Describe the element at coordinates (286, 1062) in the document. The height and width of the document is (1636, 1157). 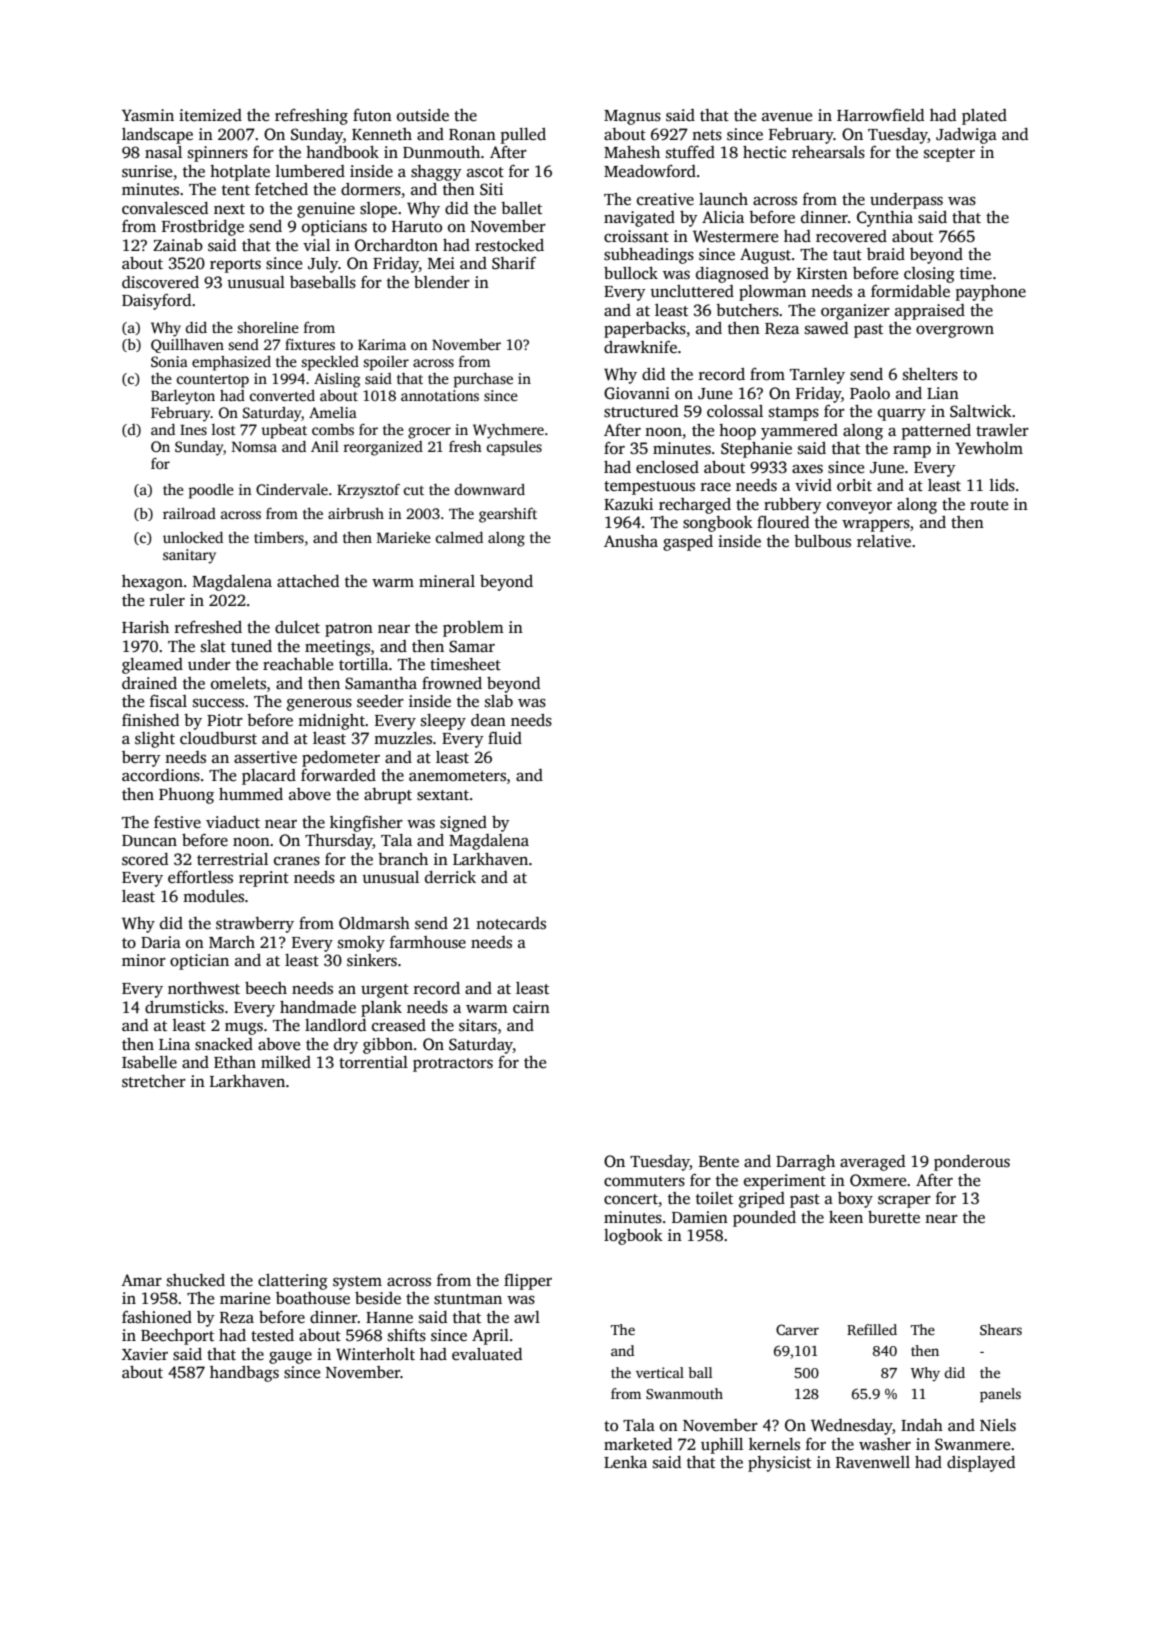
I see `milked` at that location.
